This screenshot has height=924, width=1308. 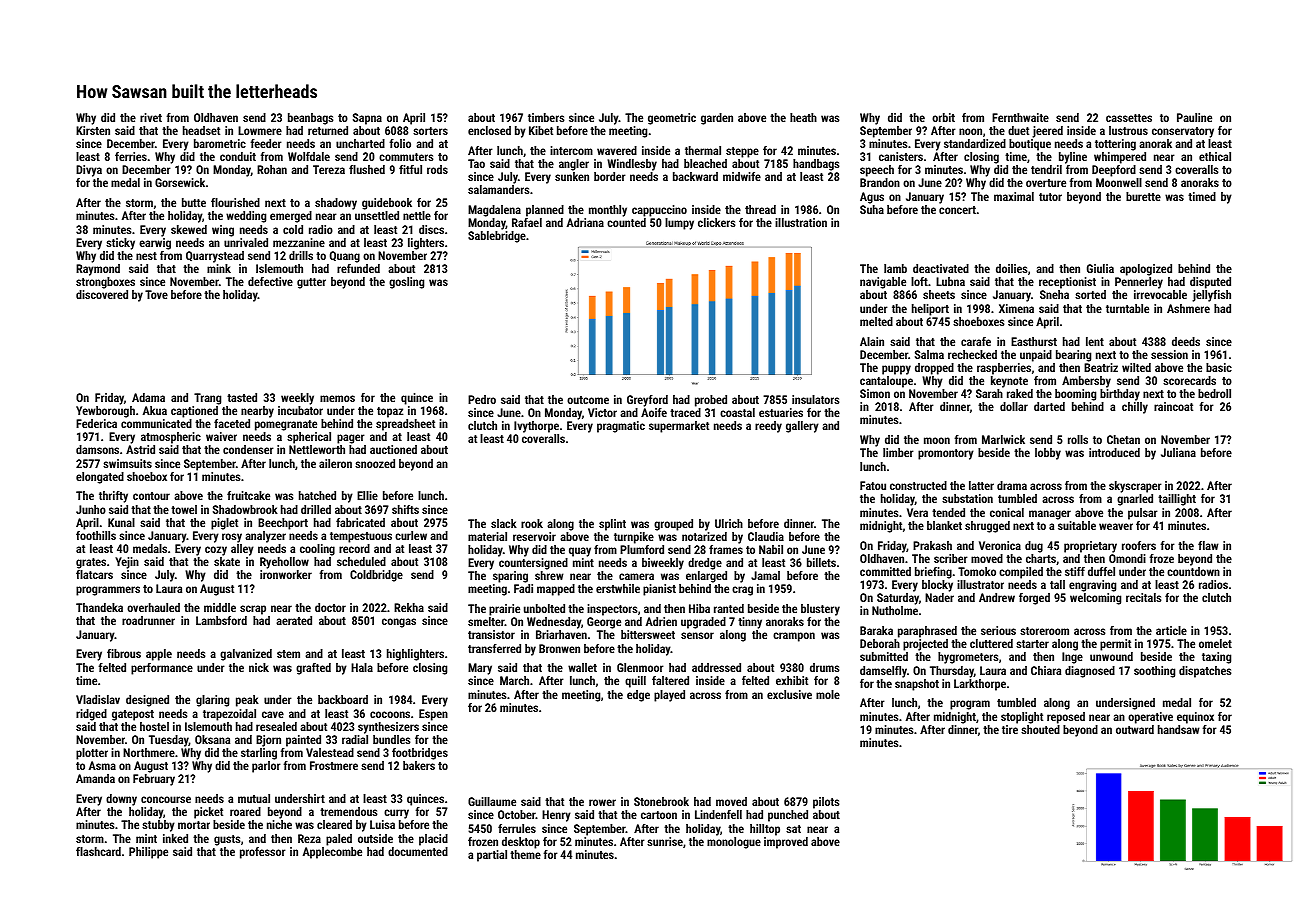 I want to click on probed, so click(x=711, y=401).
